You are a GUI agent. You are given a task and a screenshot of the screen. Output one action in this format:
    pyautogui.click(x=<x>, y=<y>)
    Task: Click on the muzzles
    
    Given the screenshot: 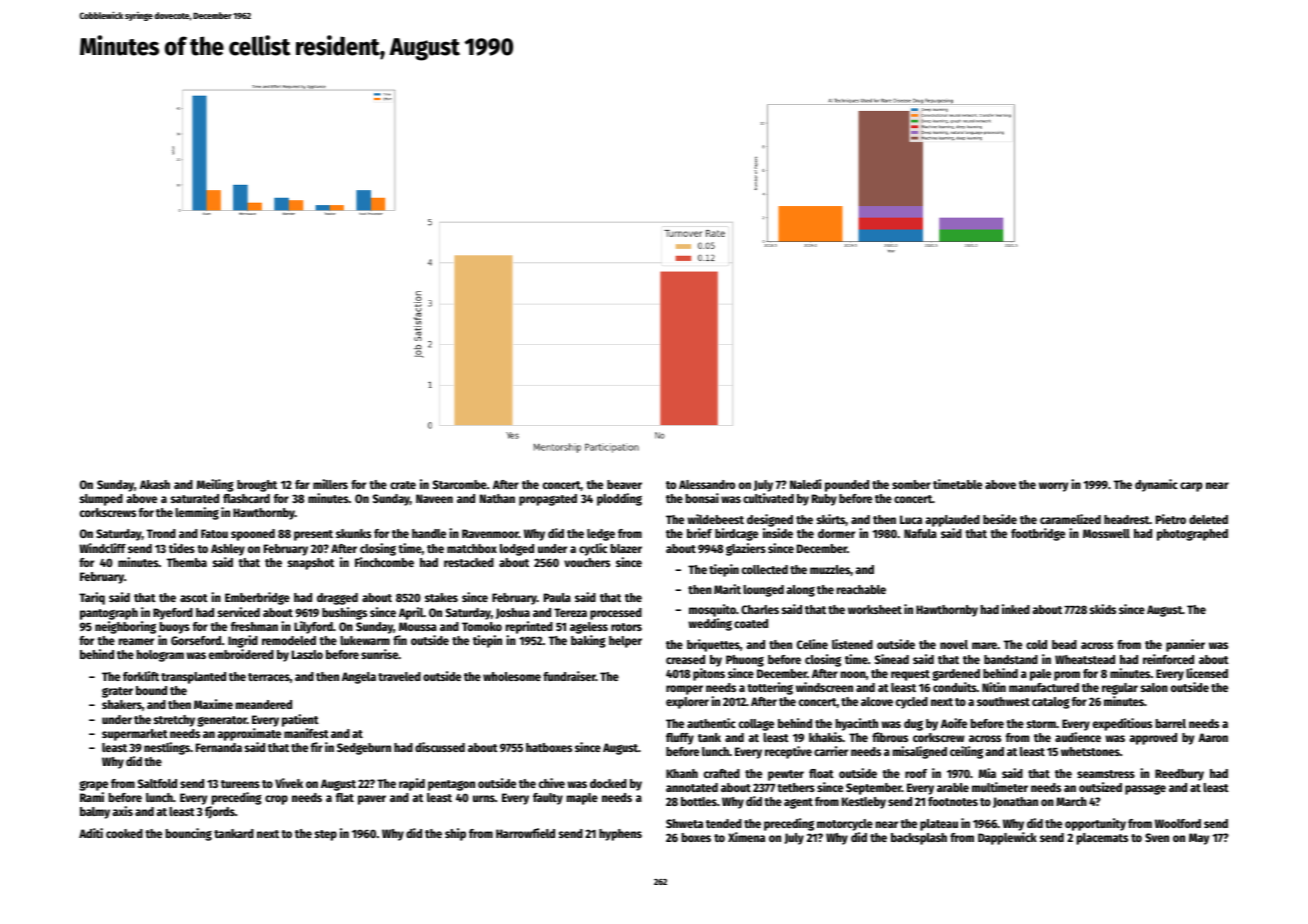 What is the action you would take?
    pyautogui.click(x=830, y=569)
